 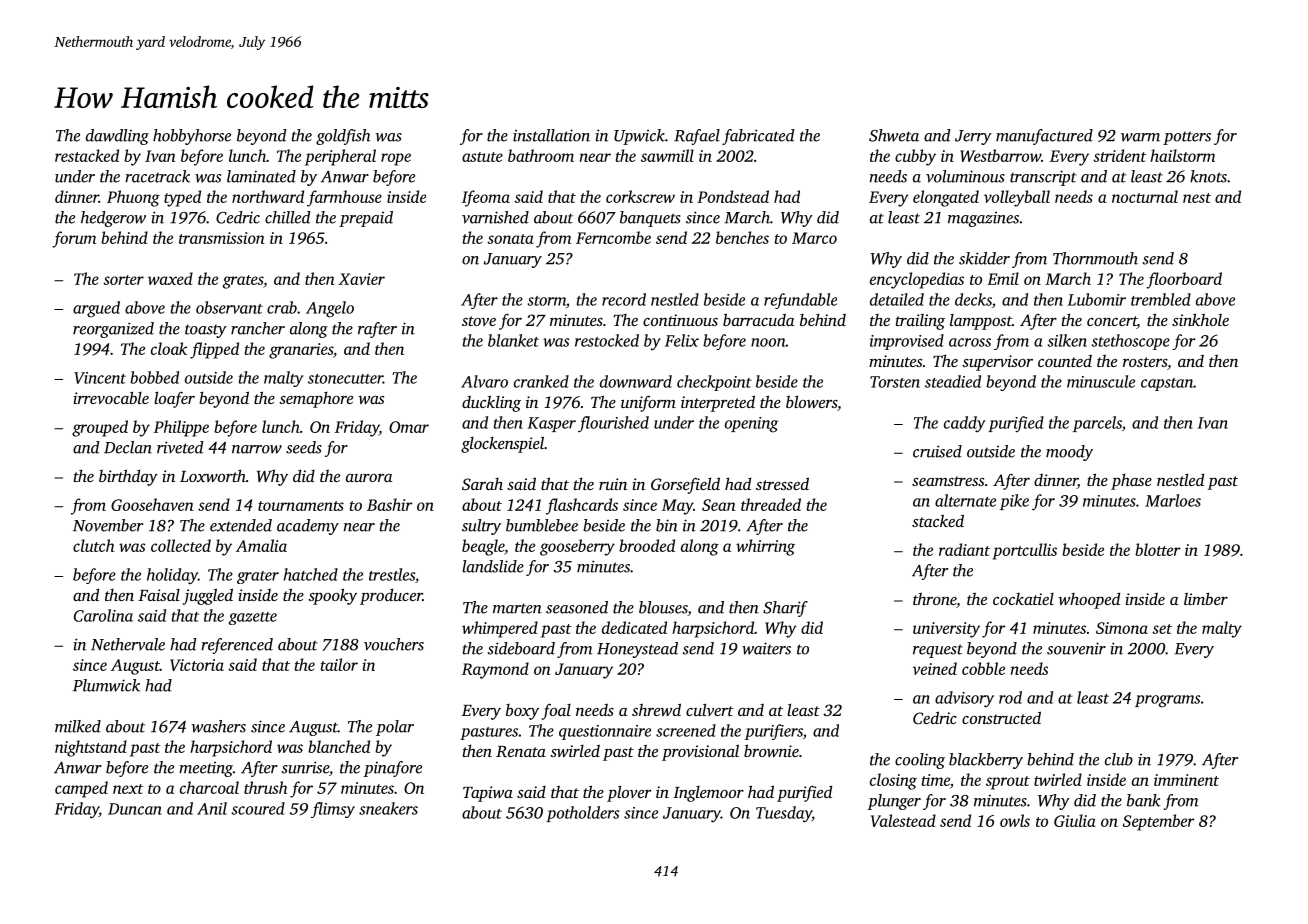 I want to click on potholders, so click(x=582, y=814).
